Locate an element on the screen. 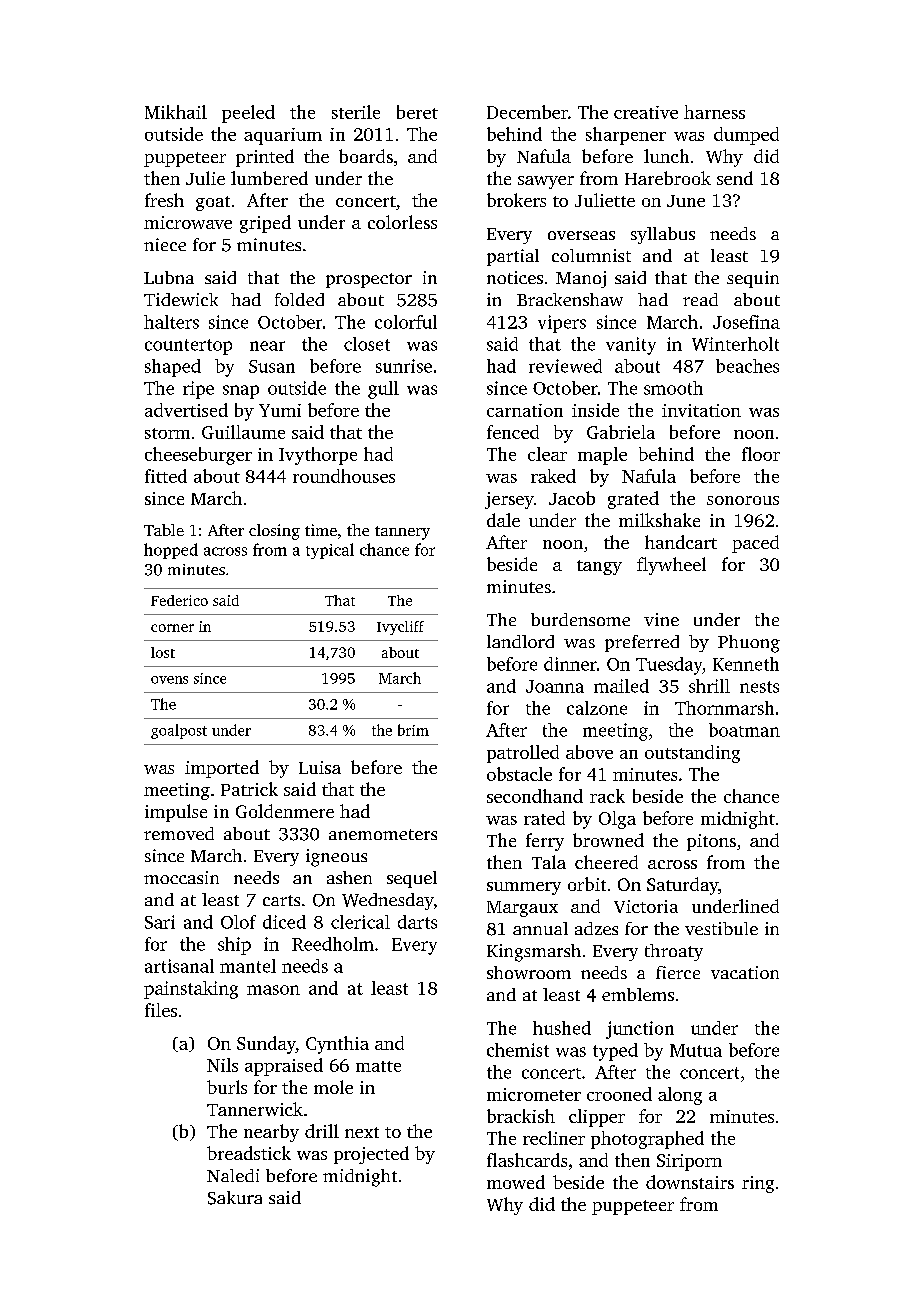  jersey is located at coordinates (509, 500).
